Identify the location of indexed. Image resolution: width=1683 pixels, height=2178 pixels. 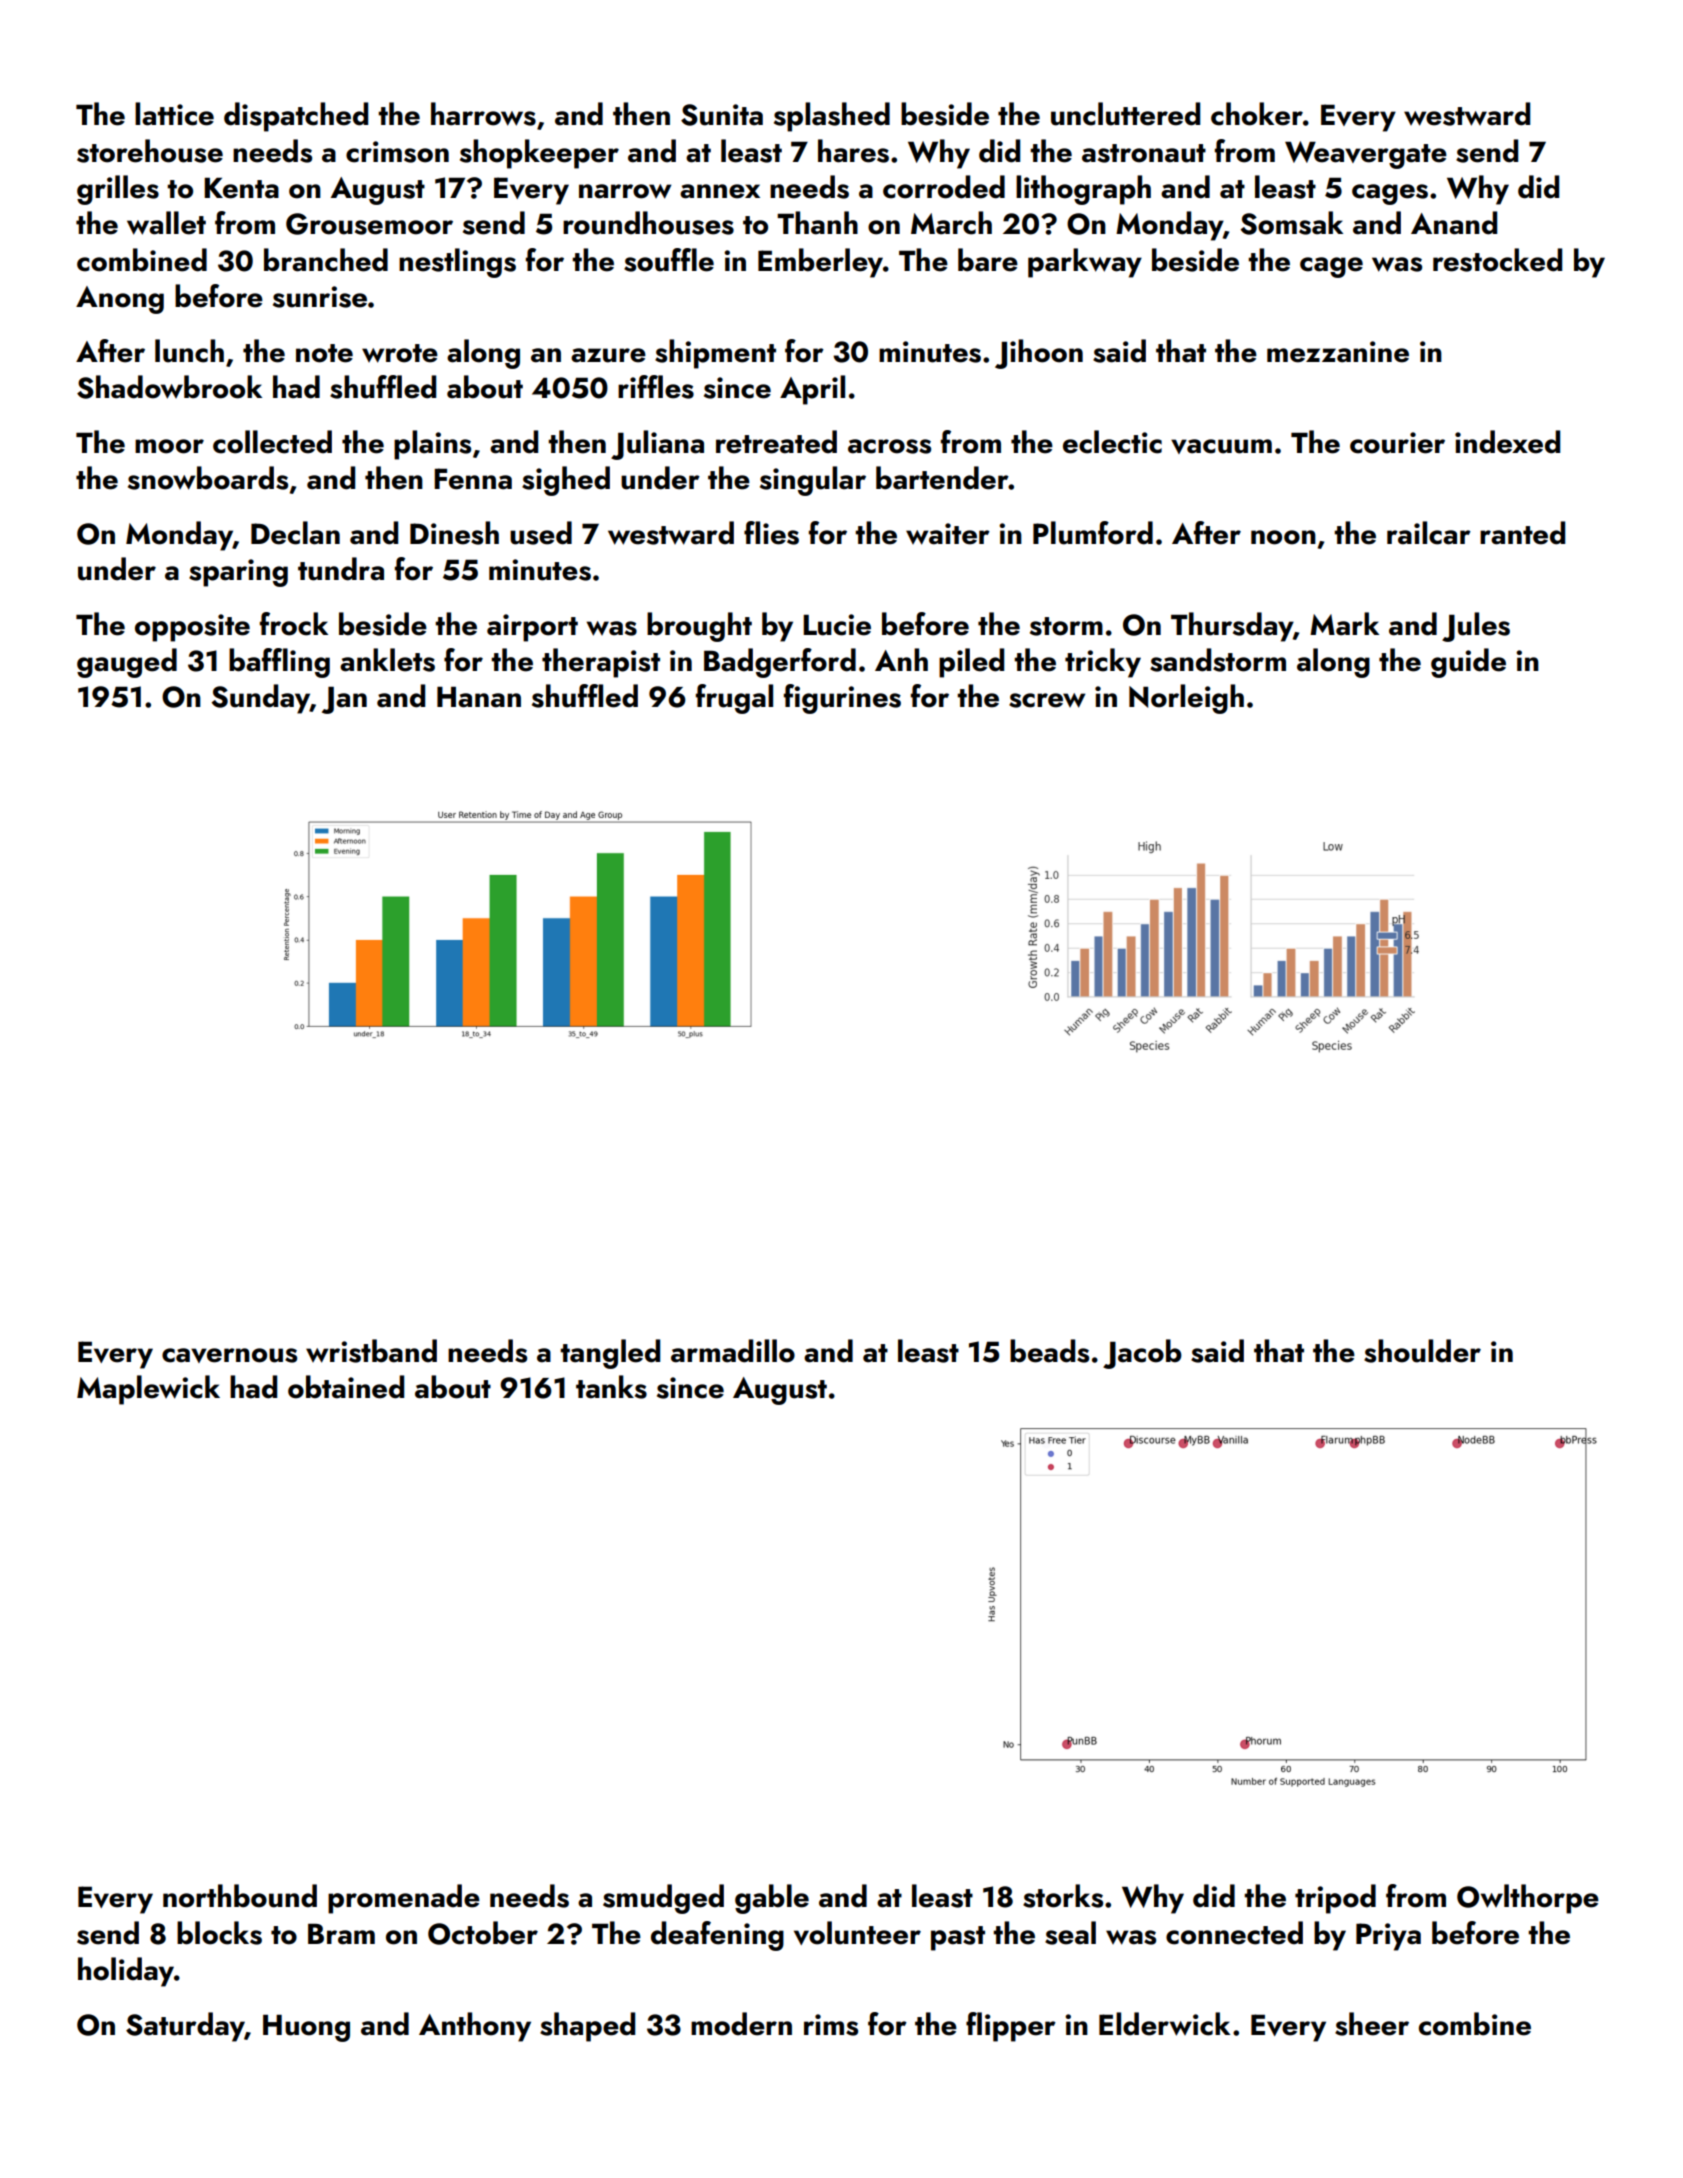
(1507, 442).
